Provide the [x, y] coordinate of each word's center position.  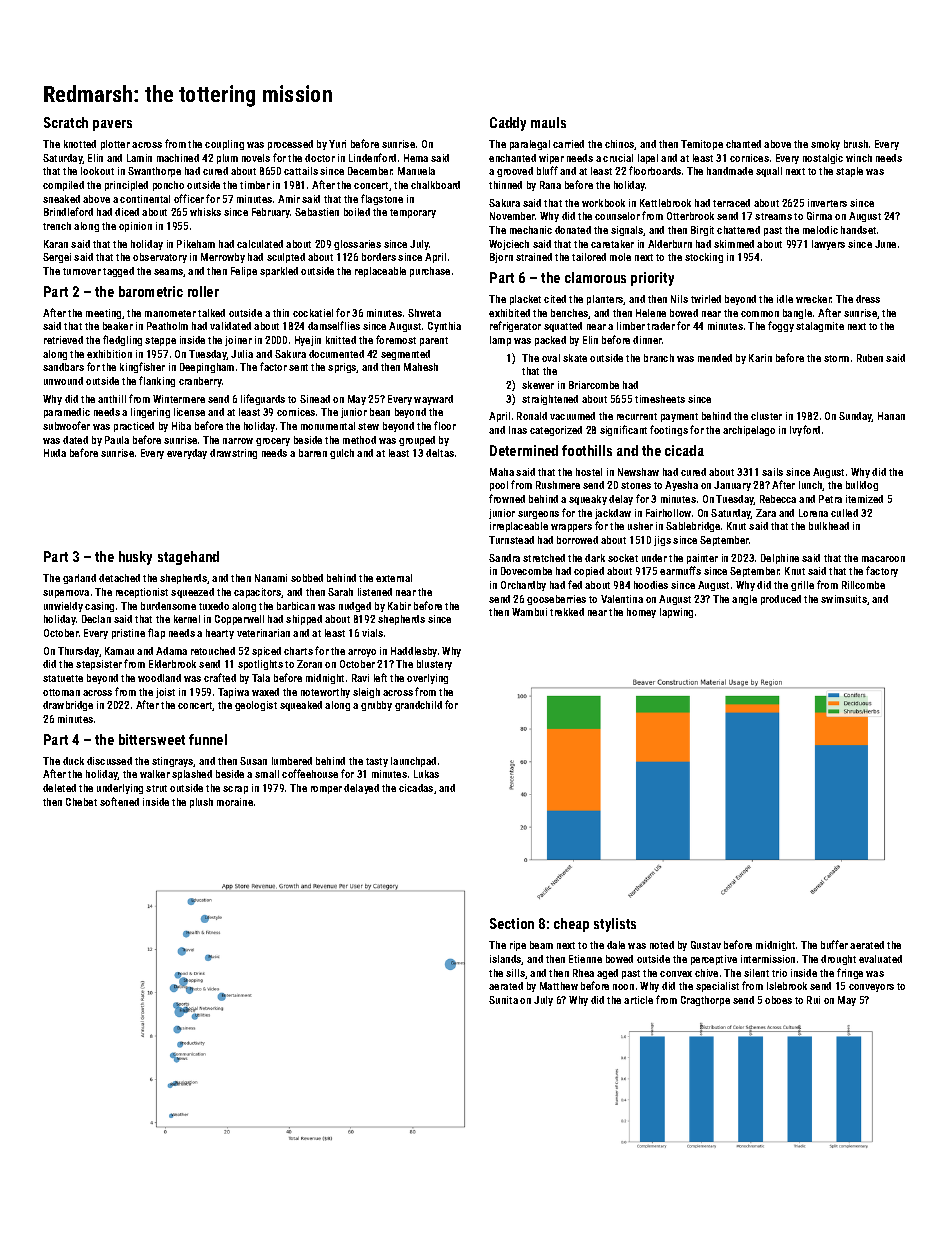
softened [119, 801]
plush [201, 803]
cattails [301, 171]
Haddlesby [414, 652]
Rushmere [558, 485]
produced [781, 600]
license [189, 412]
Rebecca [778, 499]
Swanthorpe [154, 172]
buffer [834, 944]
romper [326, 790]
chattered [738, 230]
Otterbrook [690, 216]
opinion [135, 227]
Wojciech [509, 245]
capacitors [258, 593]
